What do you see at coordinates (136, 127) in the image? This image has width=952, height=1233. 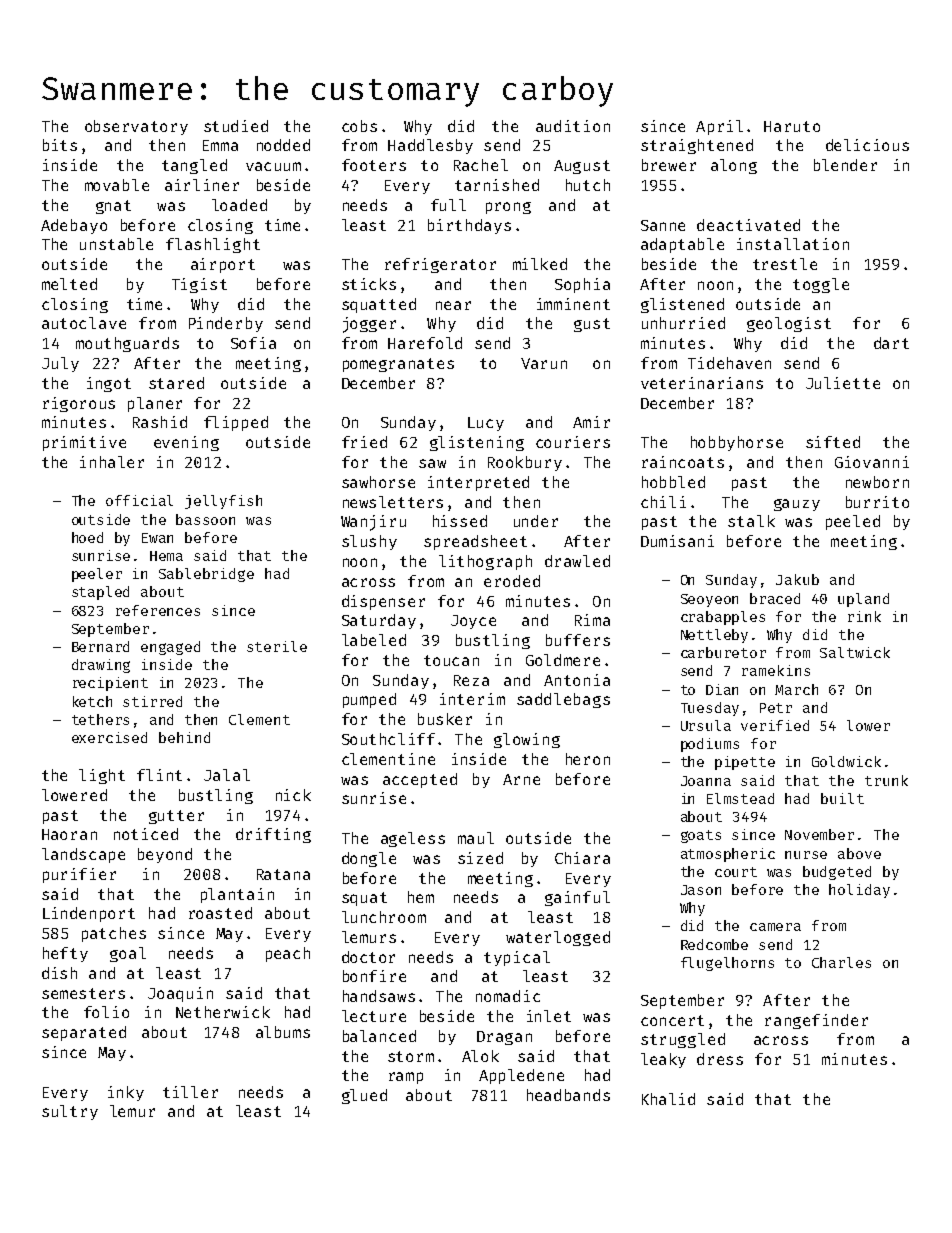 I see `observatory` at bounding box center [136, 127].
